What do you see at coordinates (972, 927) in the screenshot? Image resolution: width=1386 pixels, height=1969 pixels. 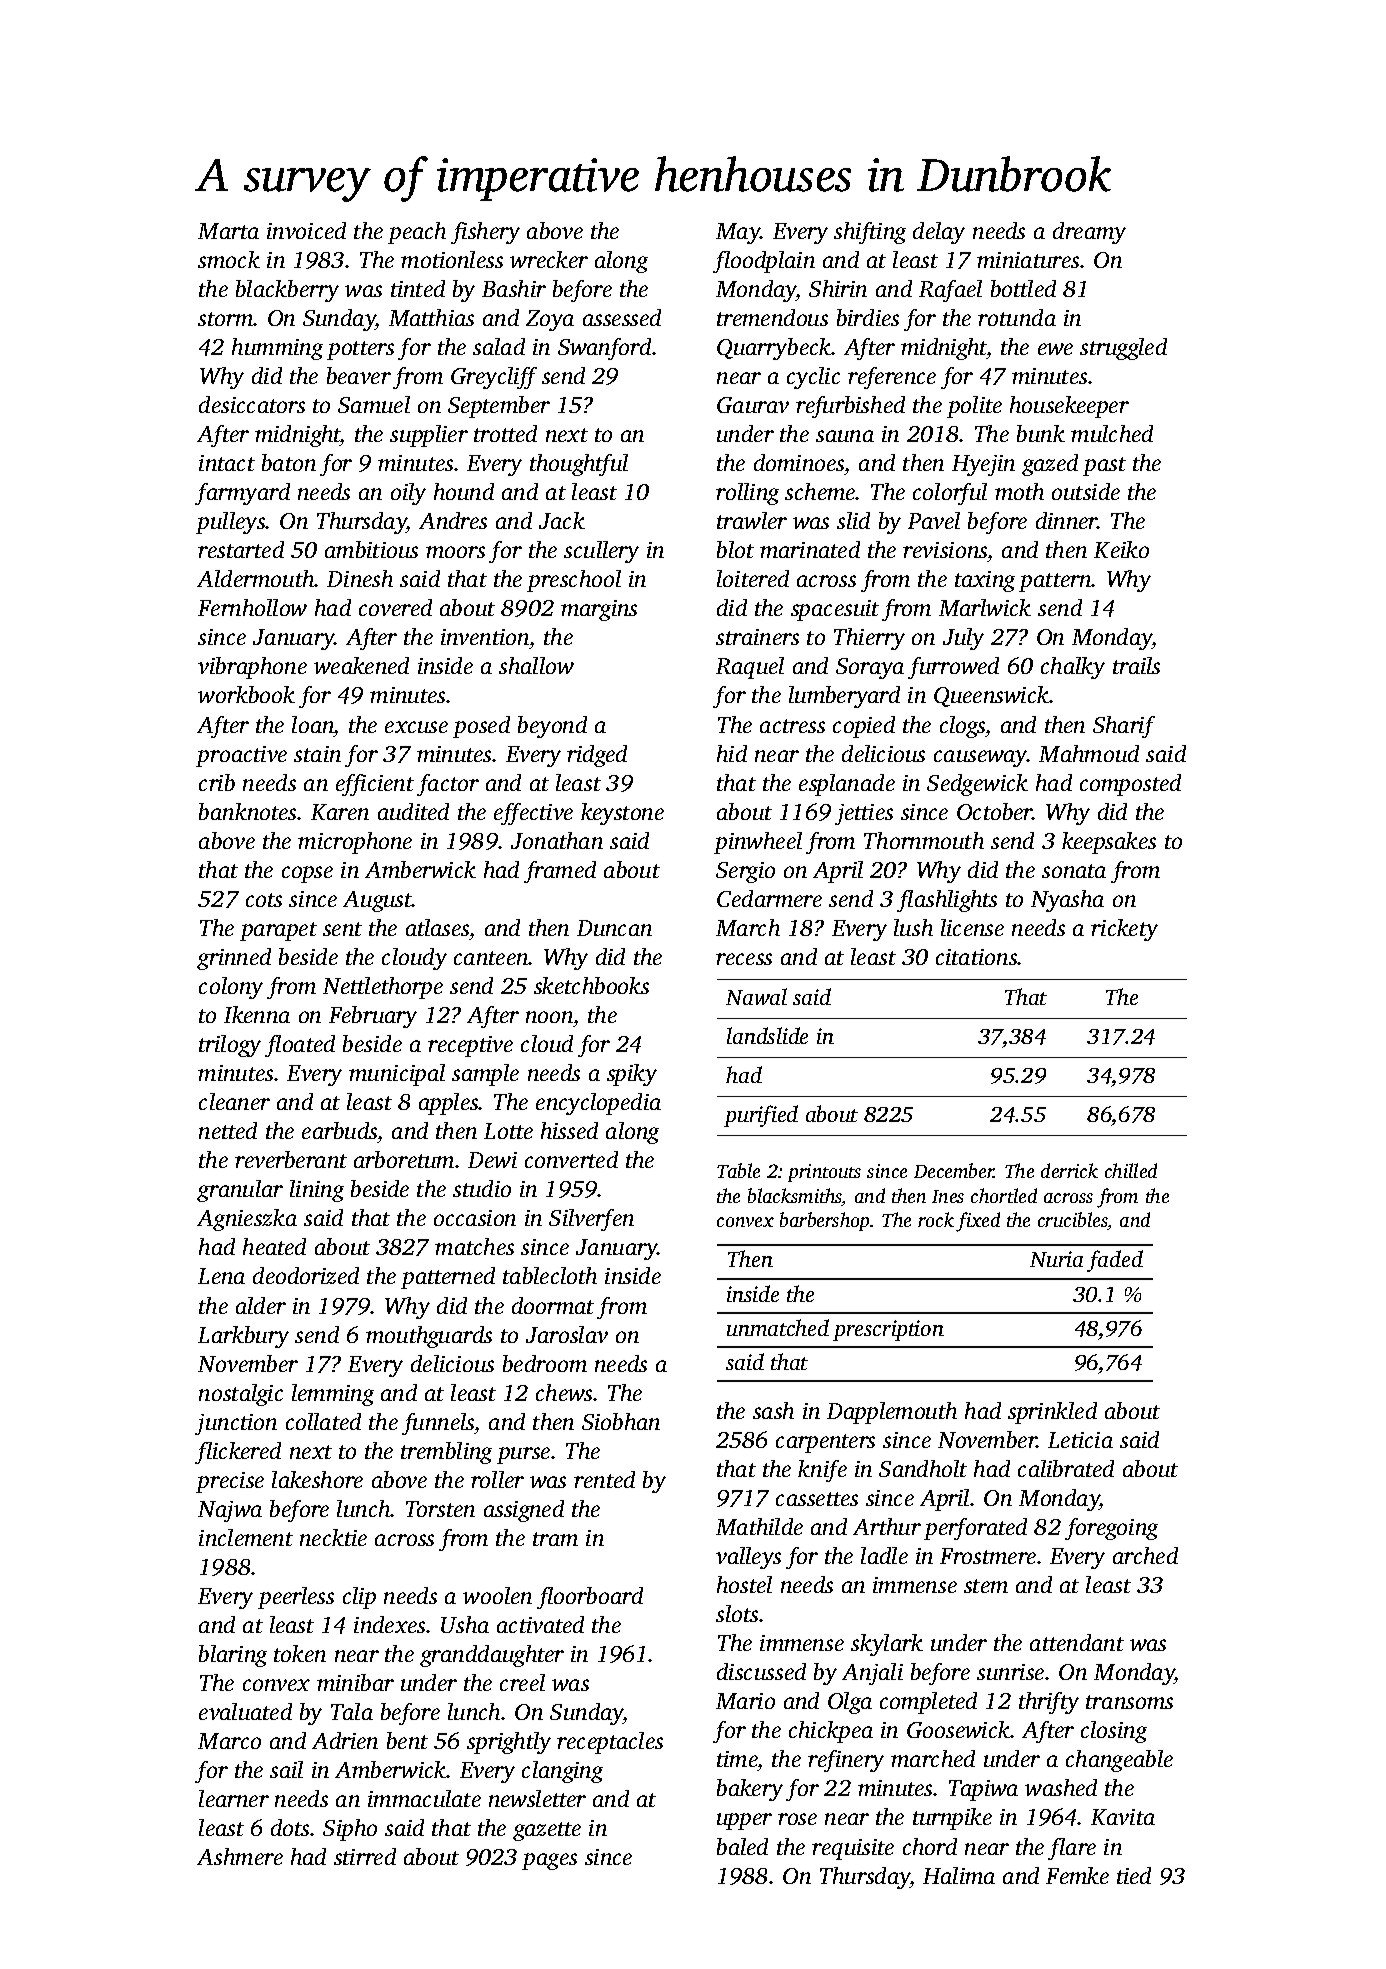 I see `license` at bounding box center [972, 927].
